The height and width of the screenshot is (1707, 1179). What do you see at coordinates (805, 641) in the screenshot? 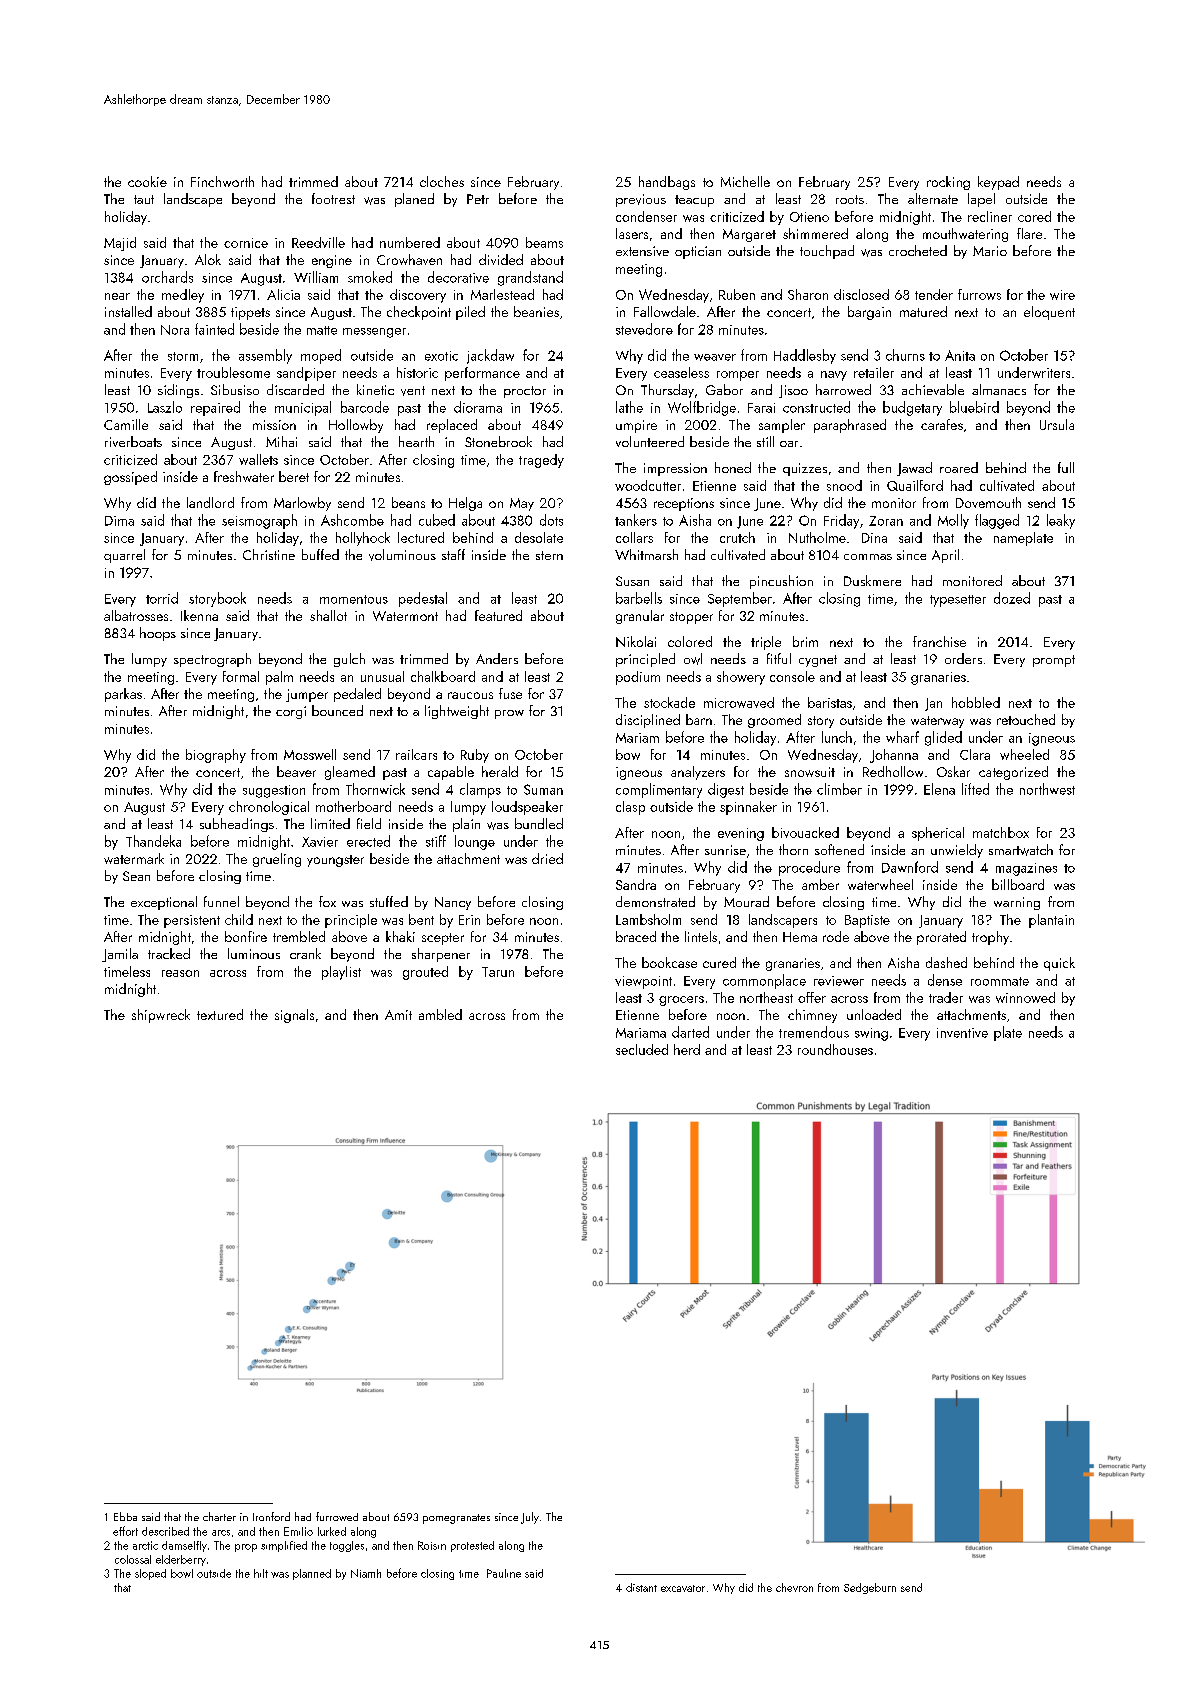
I see `brim` at bounding box center [805, 641].
